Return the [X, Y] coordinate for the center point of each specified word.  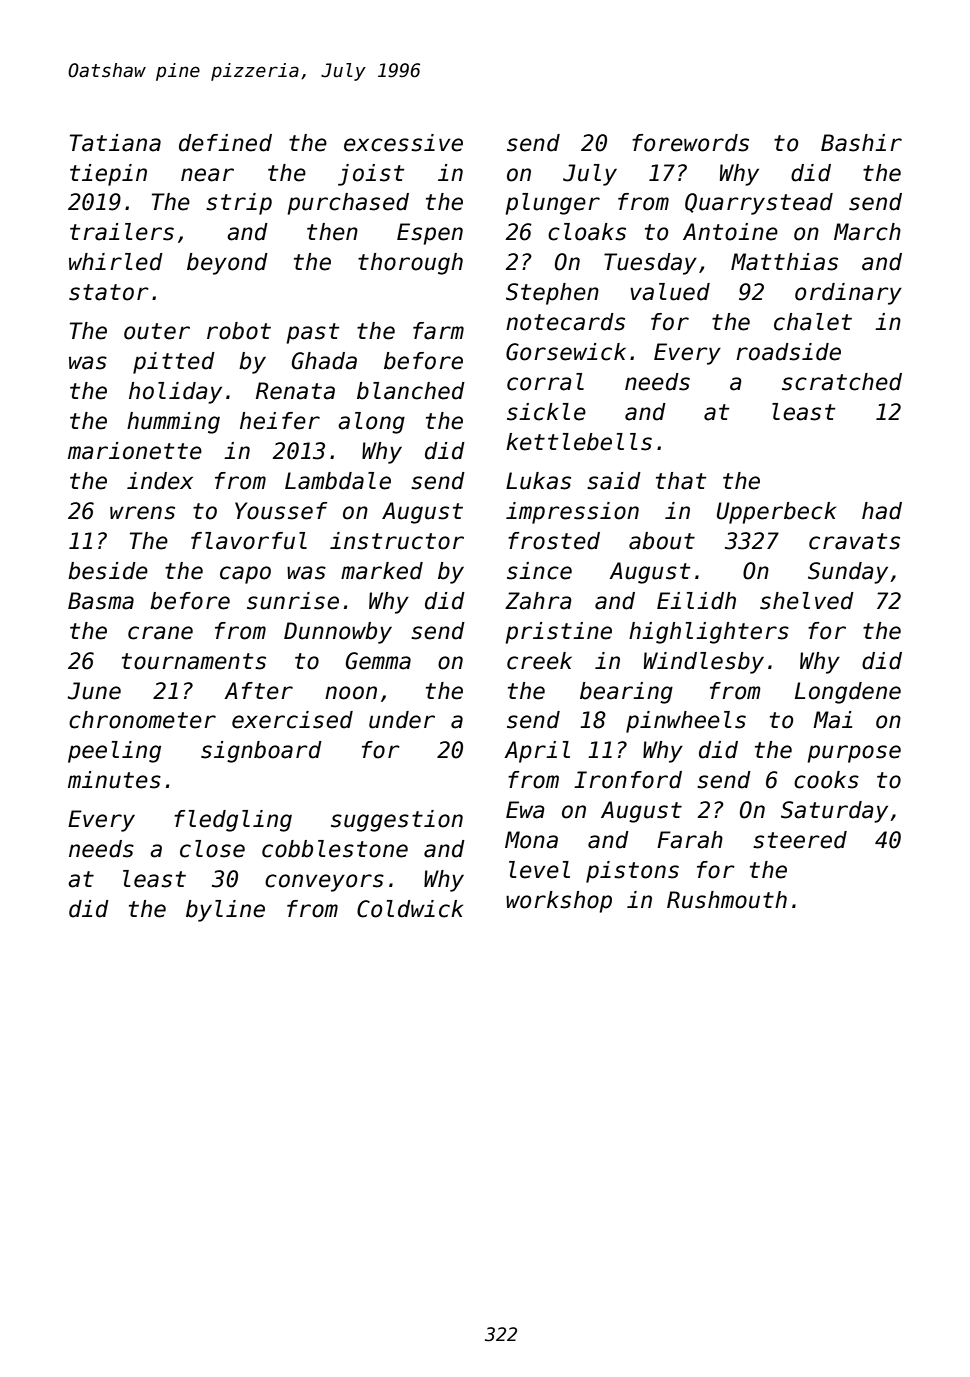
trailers [122, 232]
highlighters [709, 633]
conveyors [324, 883]
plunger [553, 204]
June [94, 691]
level [539, 870]
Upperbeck [776, 513]
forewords [690, 143]
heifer [280, 421]
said [614, 481]
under [402, 720]
